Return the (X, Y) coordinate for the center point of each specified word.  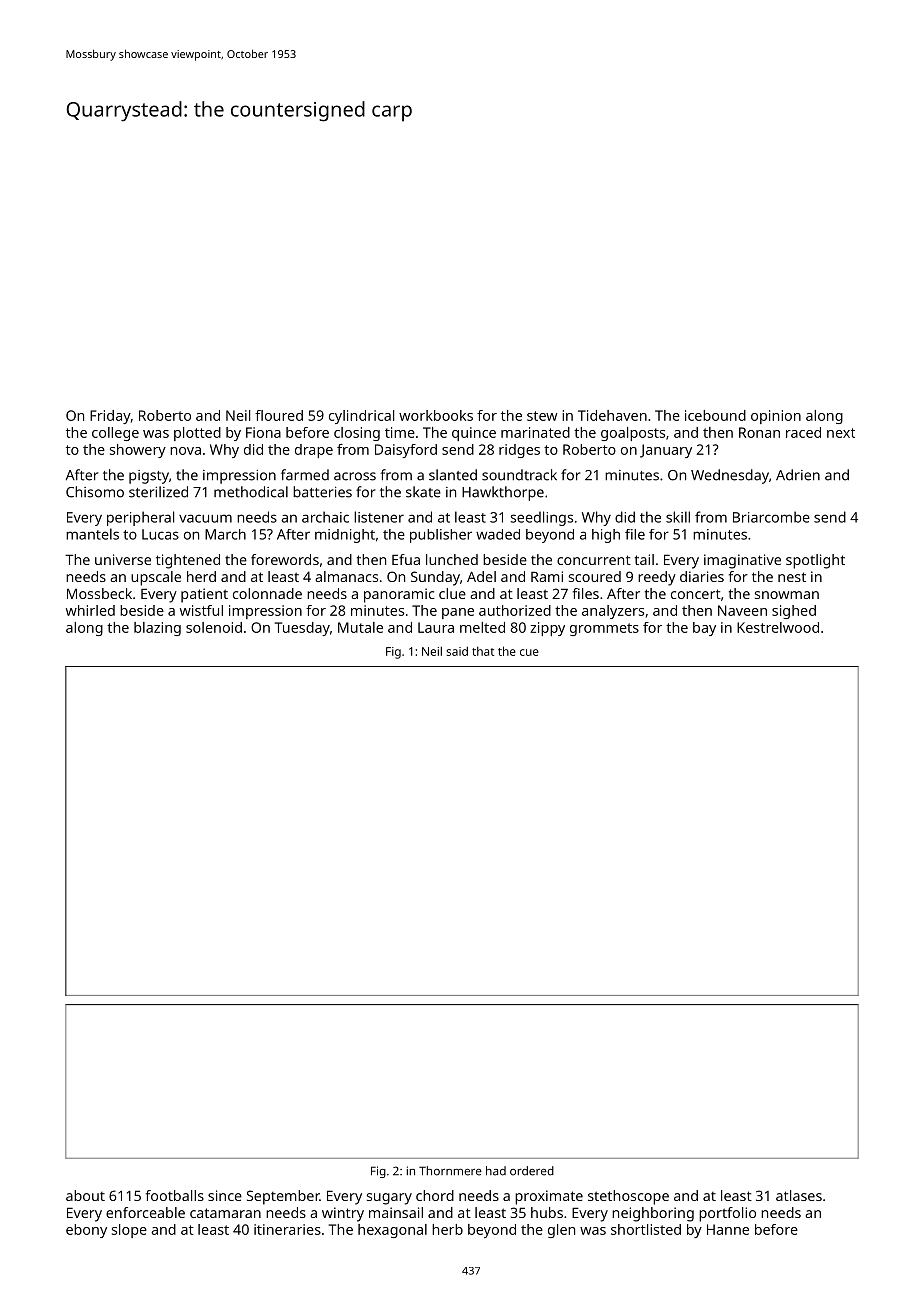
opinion (776, 417)
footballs (175, 1195)
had (496, 1171)
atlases (799, 1195)
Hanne (728, 1229)
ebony (86, 1231)
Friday (110, 417)
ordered (532, 1171)
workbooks (436, 415)
